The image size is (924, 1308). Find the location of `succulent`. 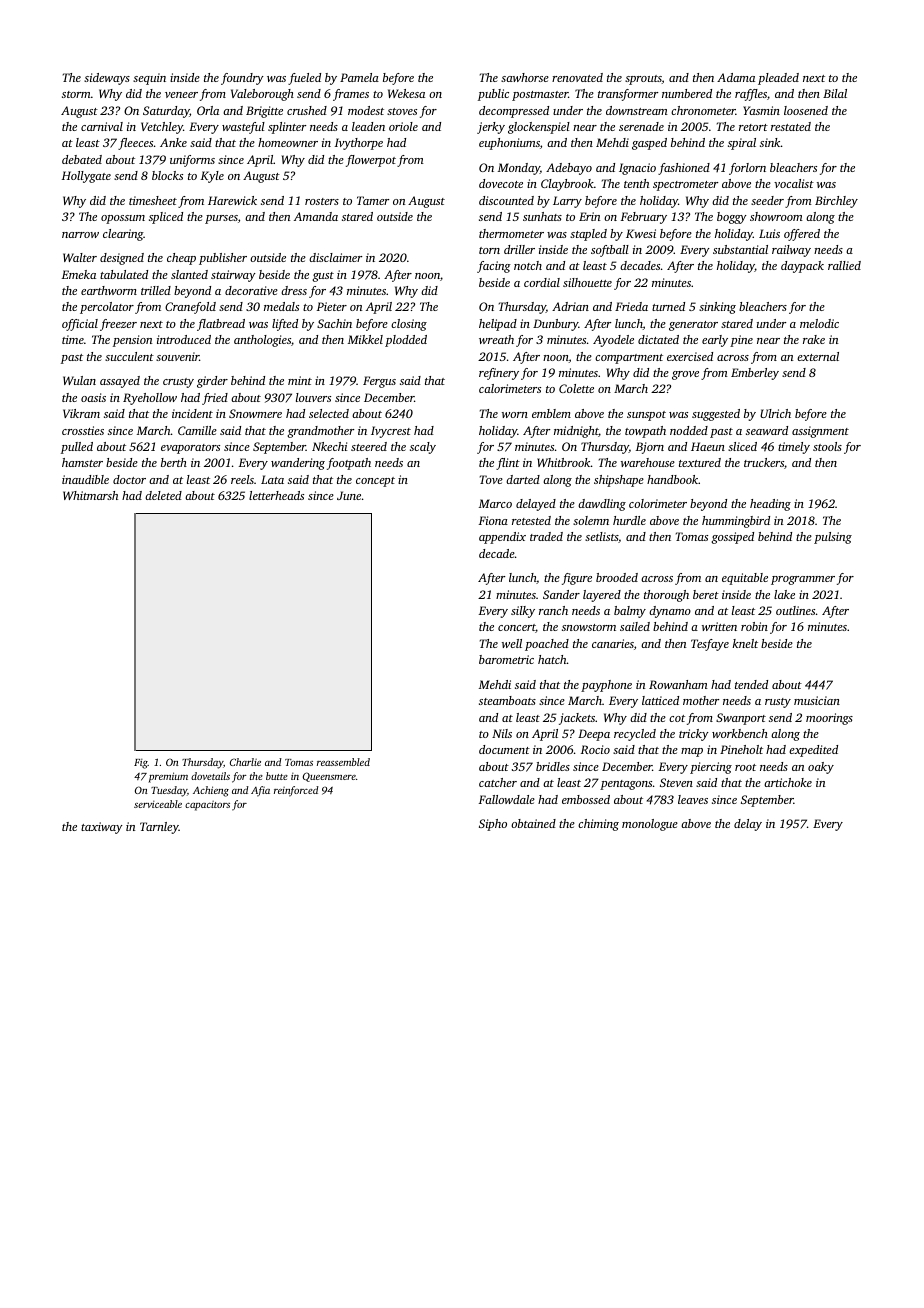

succulent is located at coordinates (129, 356).
